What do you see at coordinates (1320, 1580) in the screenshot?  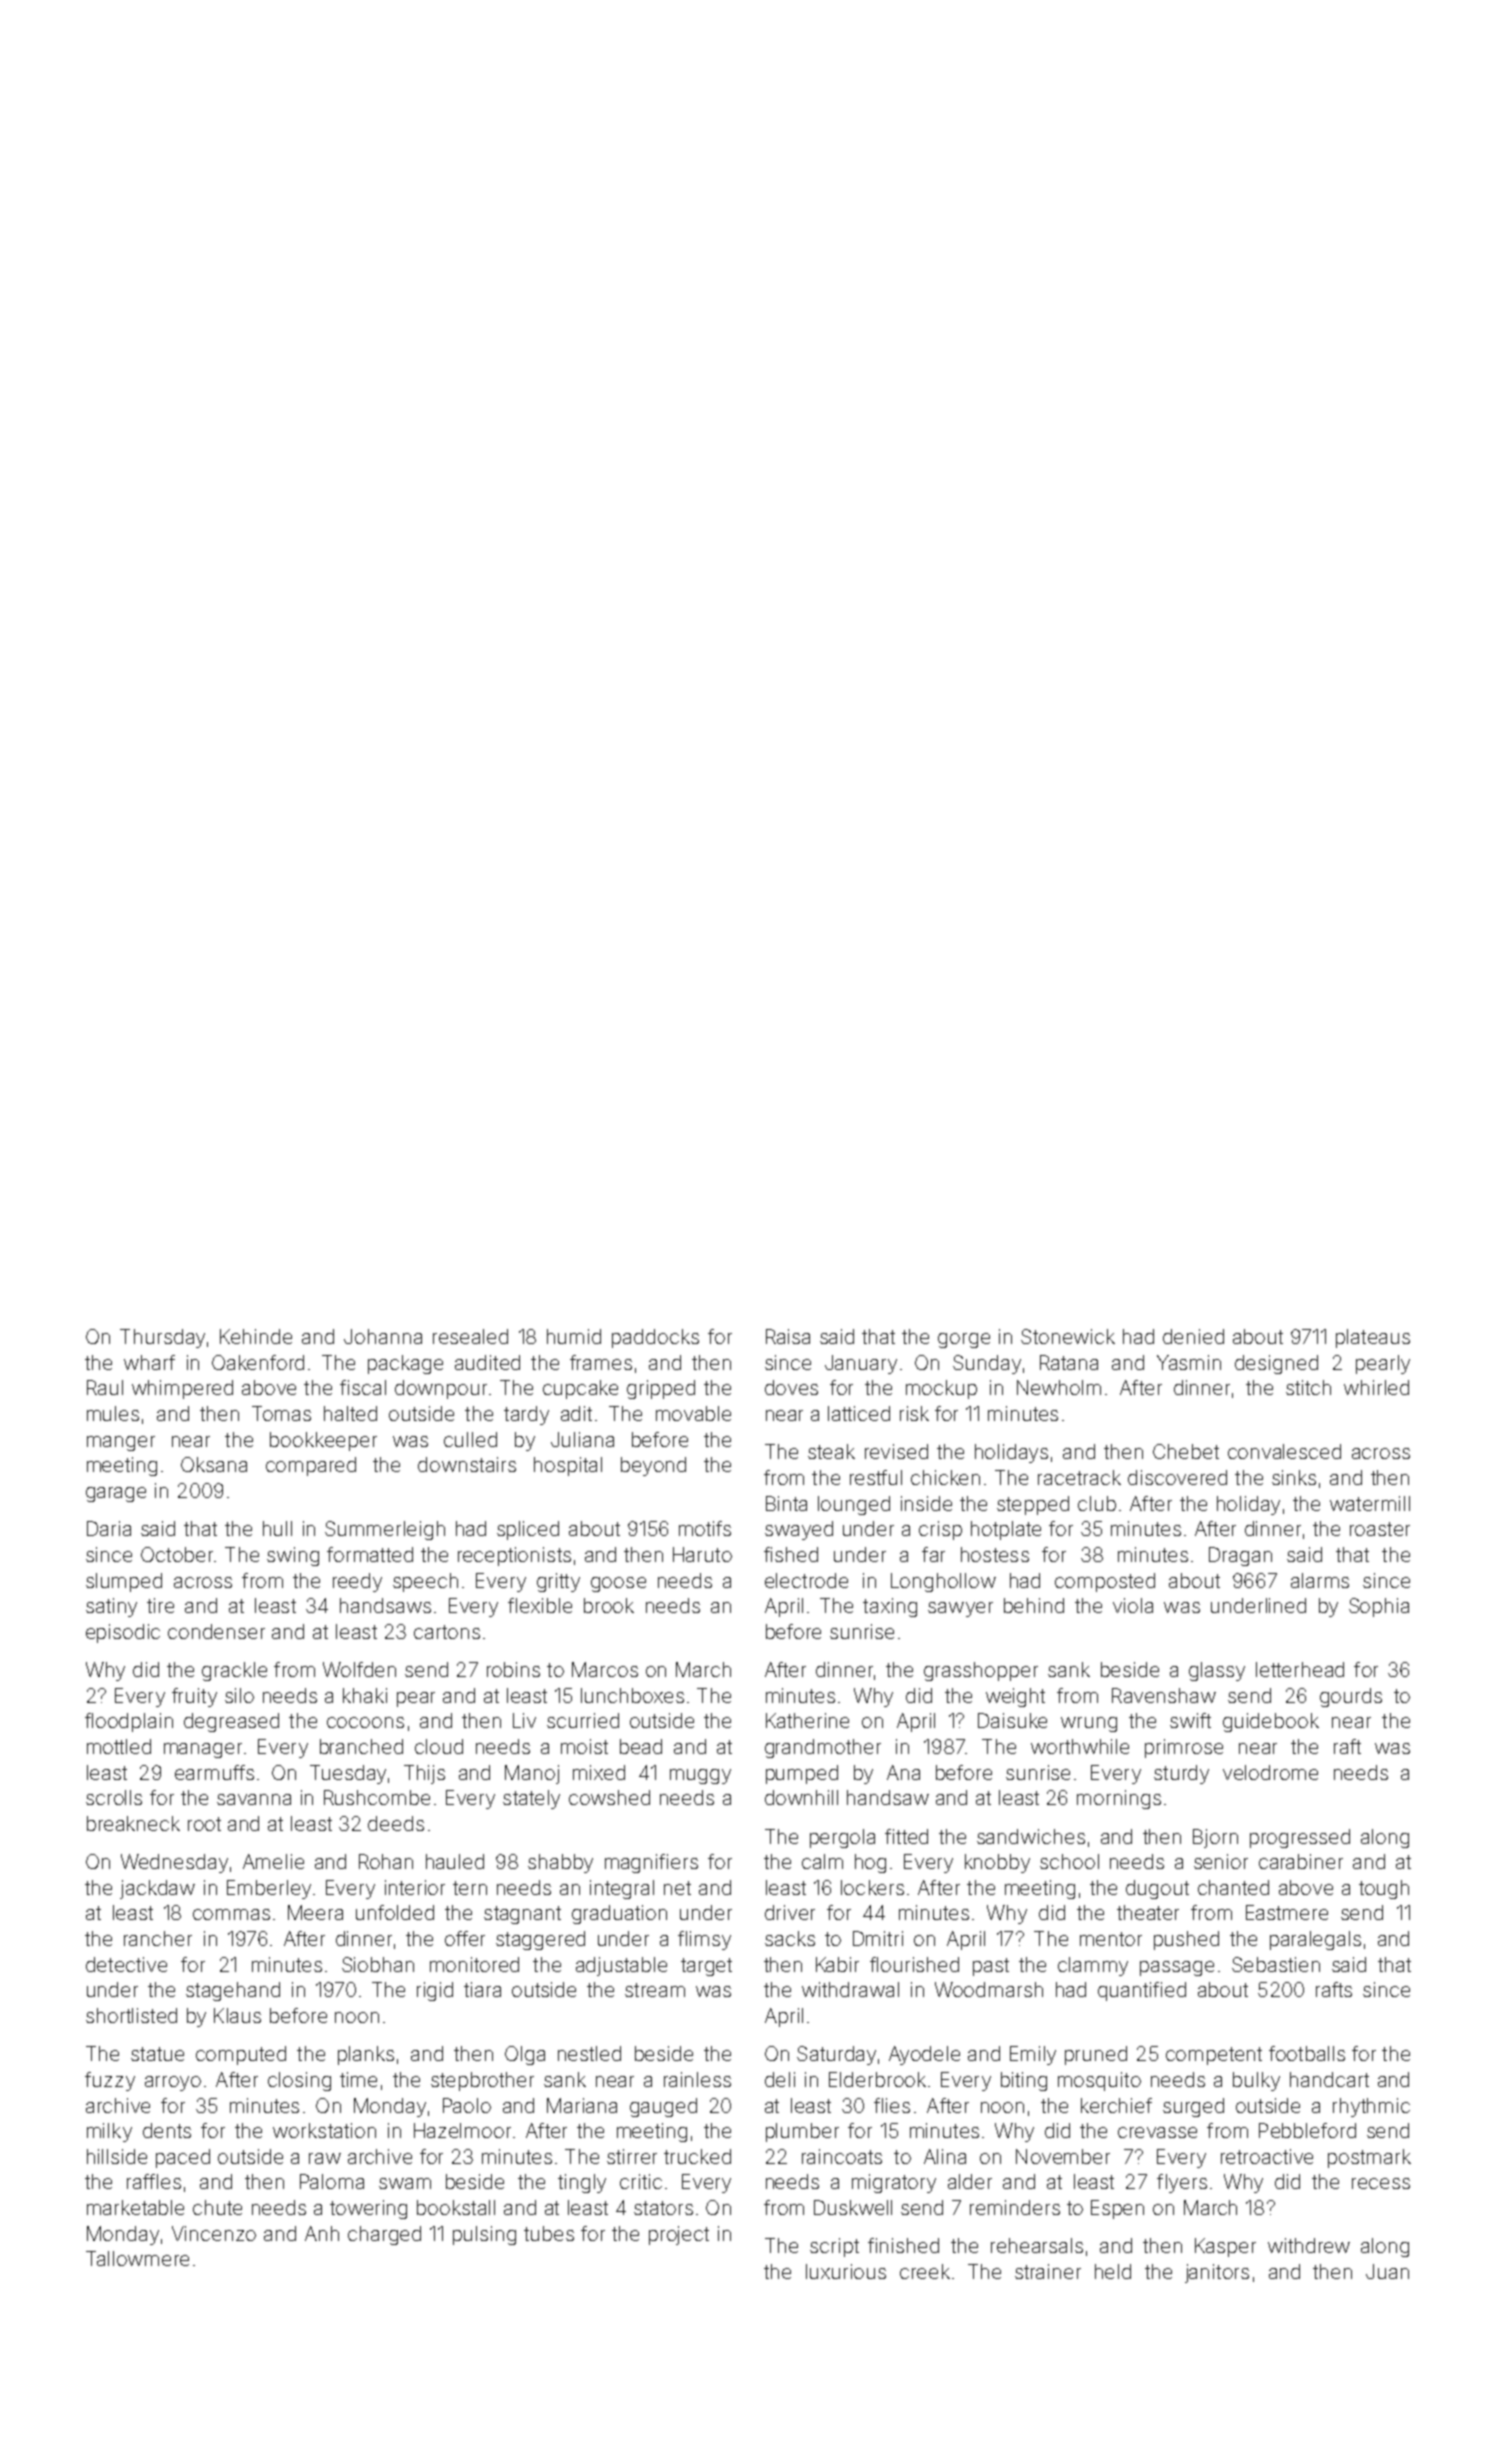 I see `alarms` at bounding box center [1320, 1580].
